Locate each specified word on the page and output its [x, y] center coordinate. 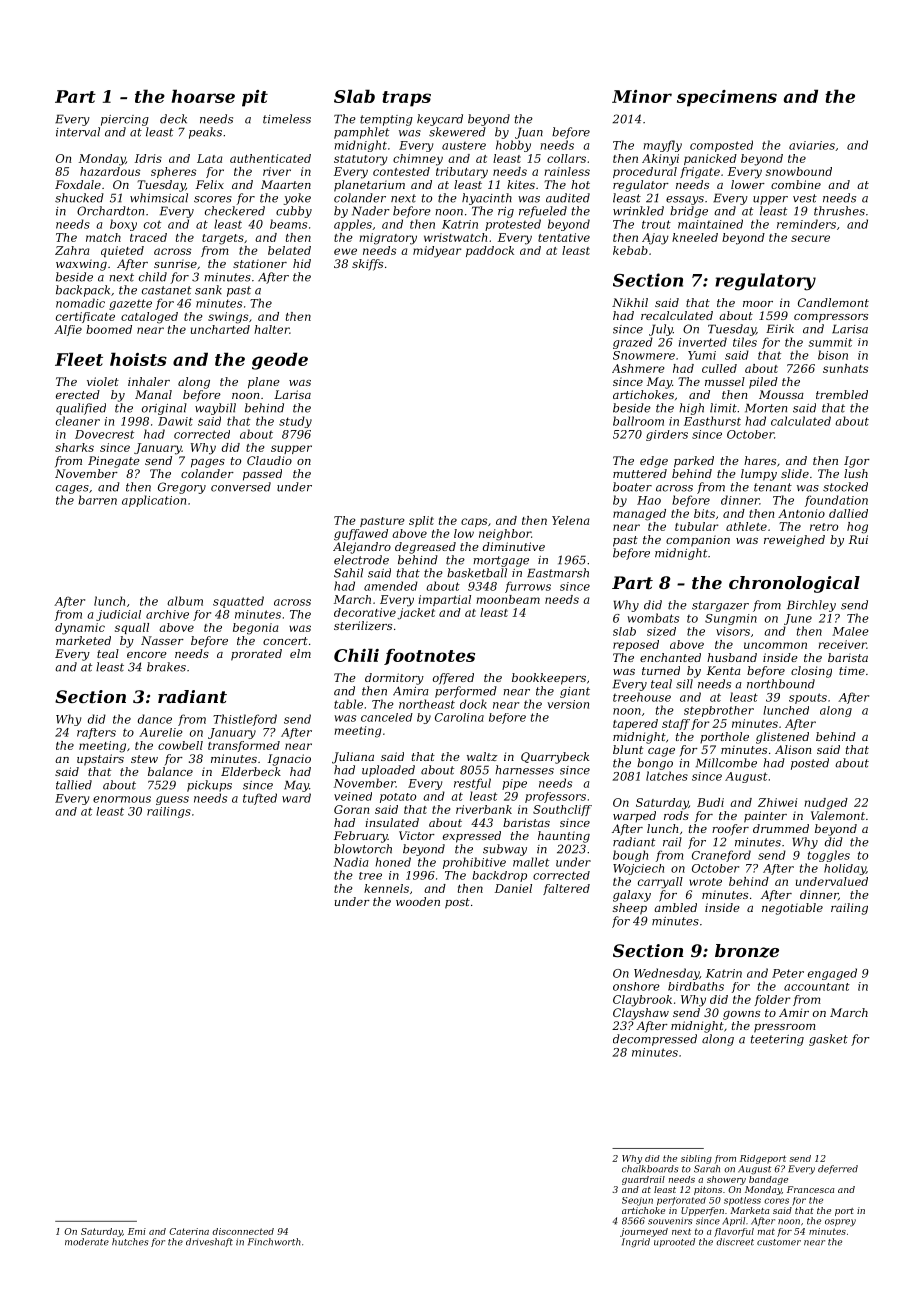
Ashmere [638, 368]
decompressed [655, 1040]
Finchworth [274, 1242]
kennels [386, 888]
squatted [238, 602]
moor [758, 304]
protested [513, 225]
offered [453, 679]
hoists [138, 359]
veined [353, 796]
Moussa [781, 394]
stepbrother [719, 711]
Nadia [351, 862]
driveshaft [209, 1242]
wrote [705, 882]
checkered [235, 211]
